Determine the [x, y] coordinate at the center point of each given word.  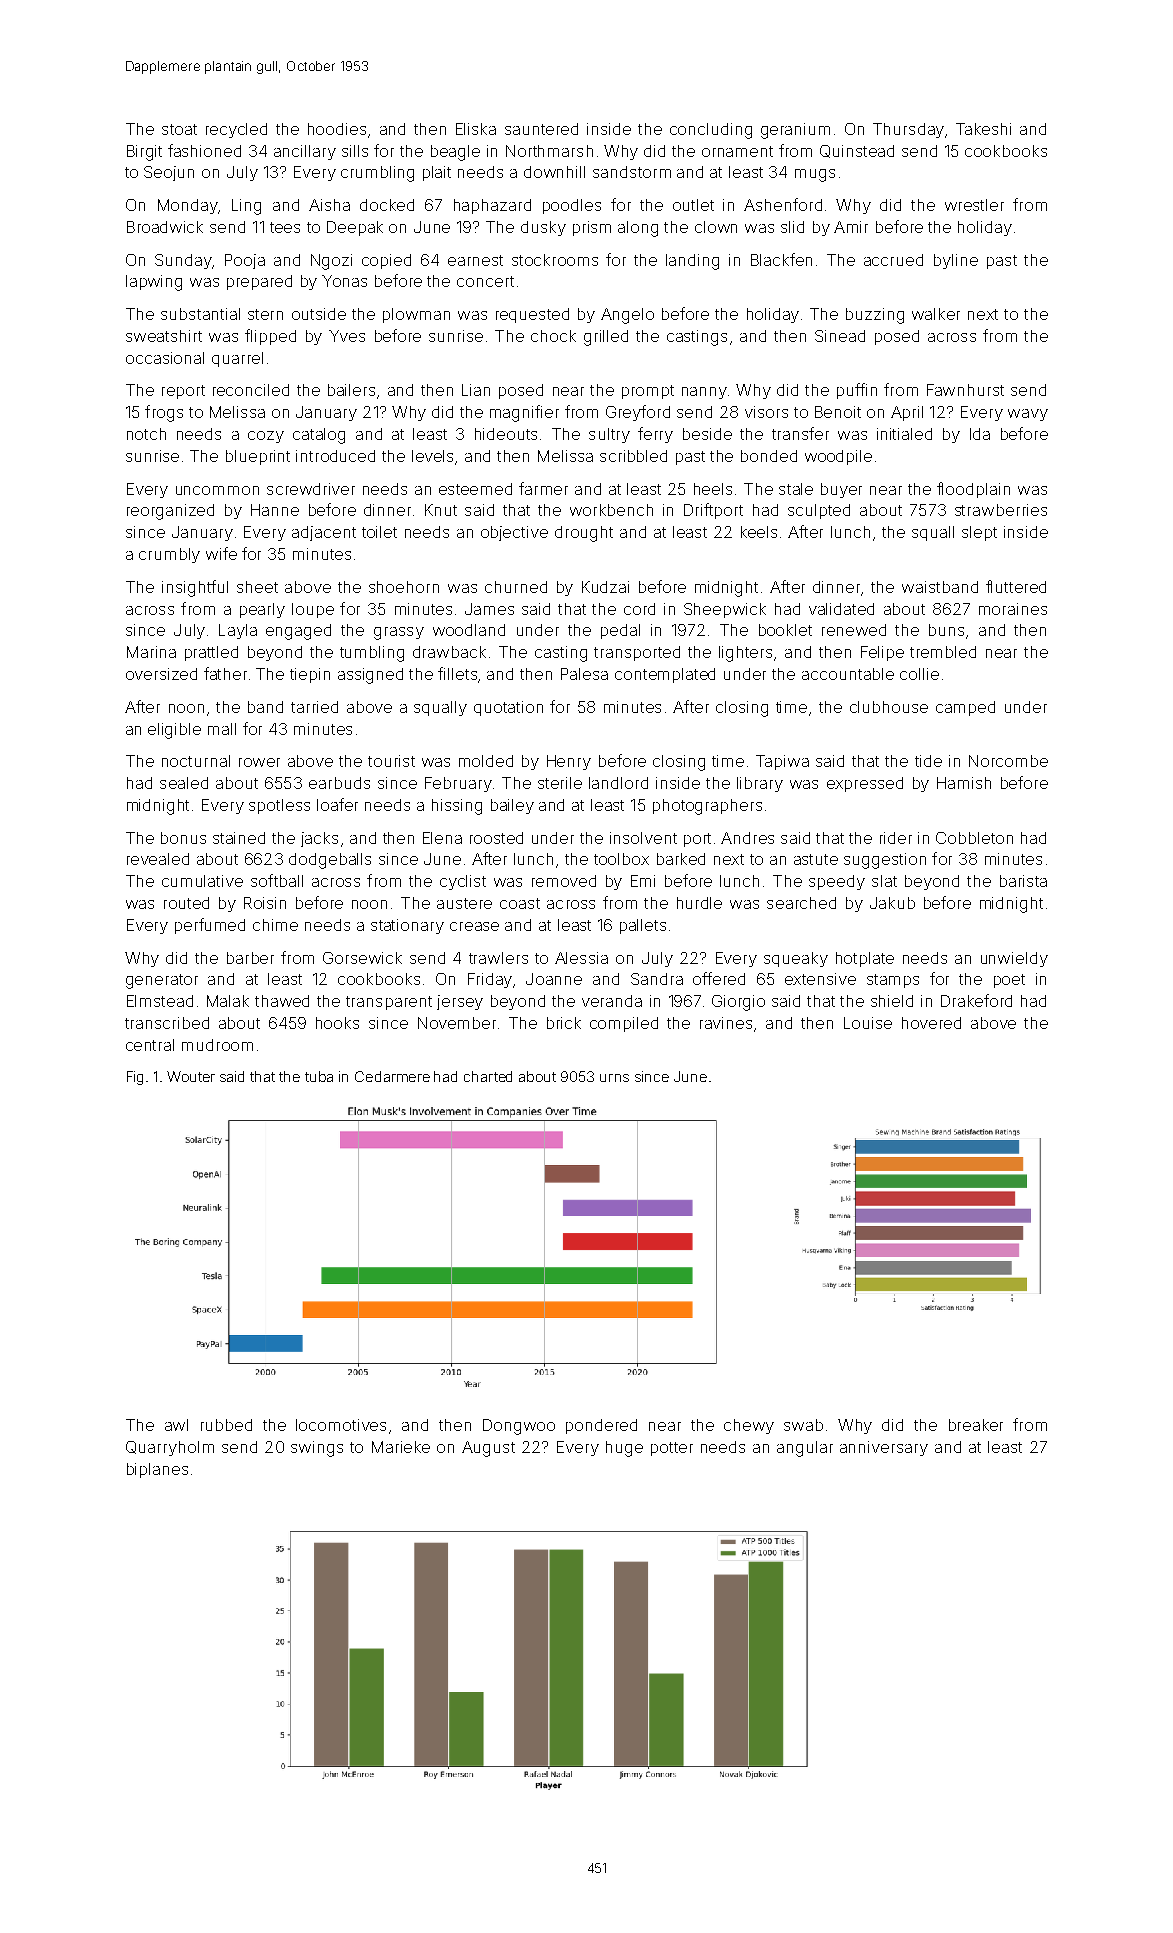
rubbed [226, 1425]
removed [564, 881]
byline [956, 261]
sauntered [541, 129]
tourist [391, 761]
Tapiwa [782, 762]
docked [387, 205]
